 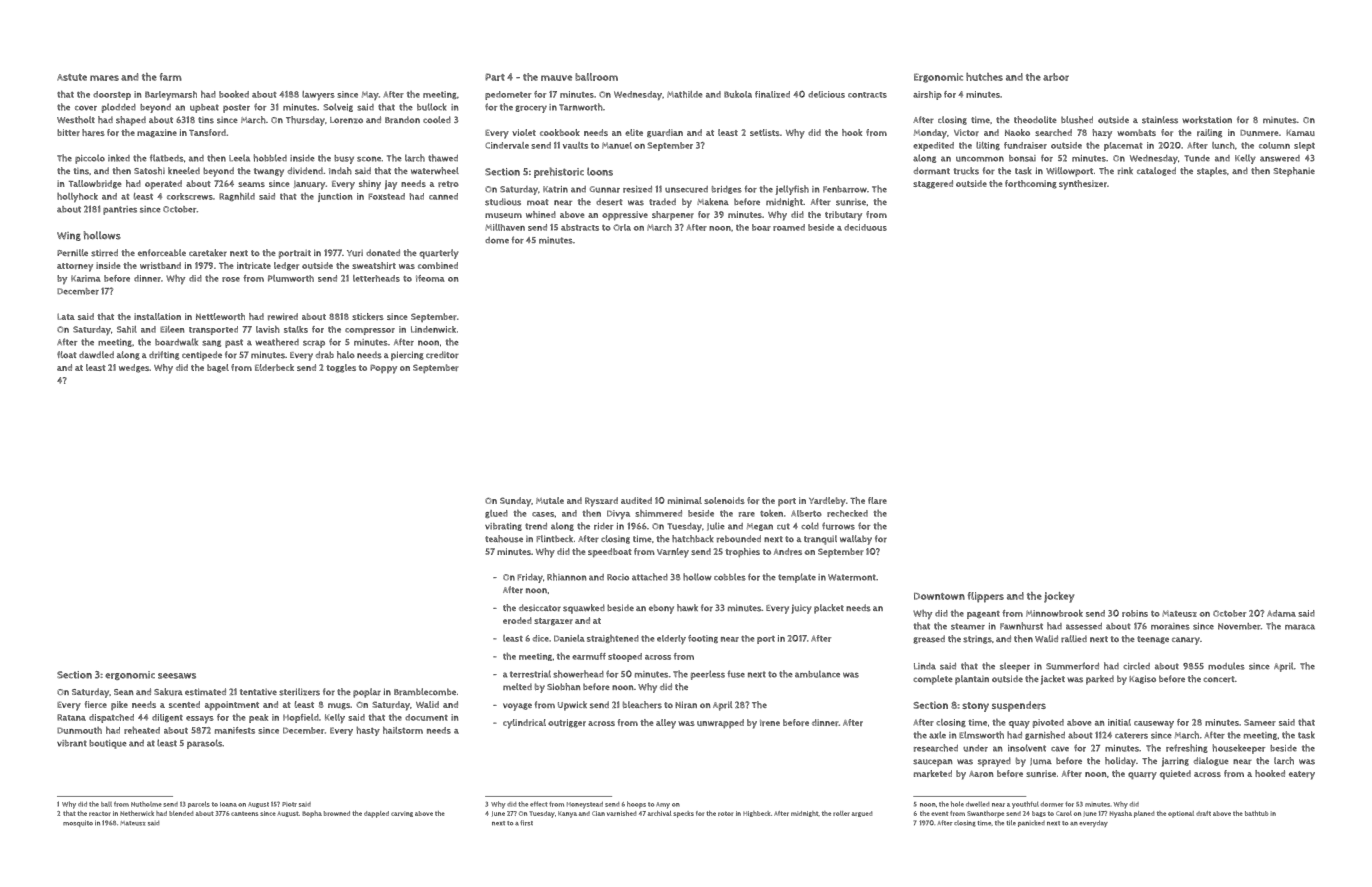 What do you see at coordinates (865, 227) in the screenshot?
I see `deciduous` at bounding box center [865, 227].
